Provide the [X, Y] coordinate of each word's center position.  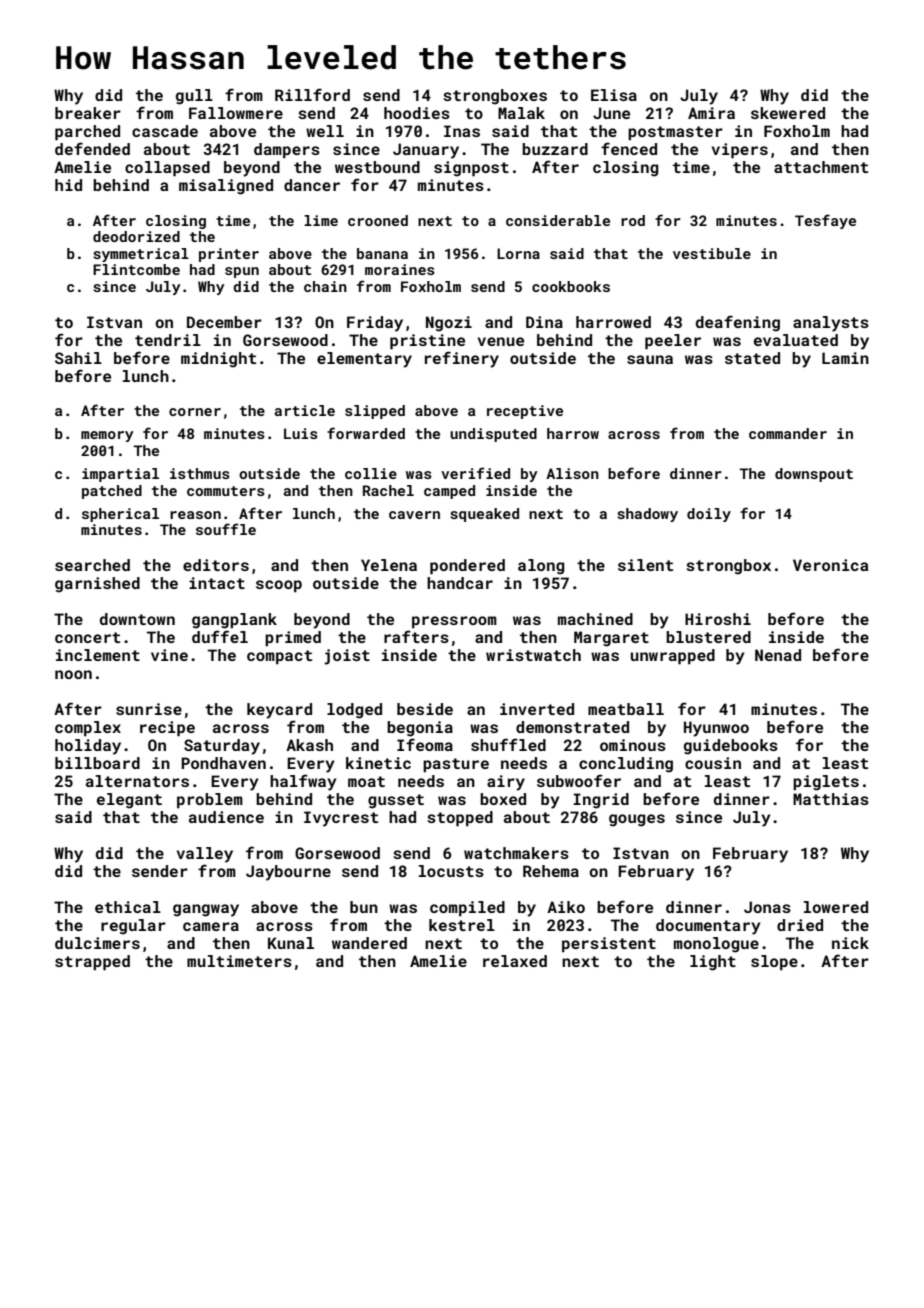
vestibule [712, 253]
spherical [120, 515]
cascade [165, 131]
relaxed [515, 961]
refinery [462, 359]
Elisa [614, 95]
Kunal [291, 943]
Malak [521, 113]
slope [774, 963]
